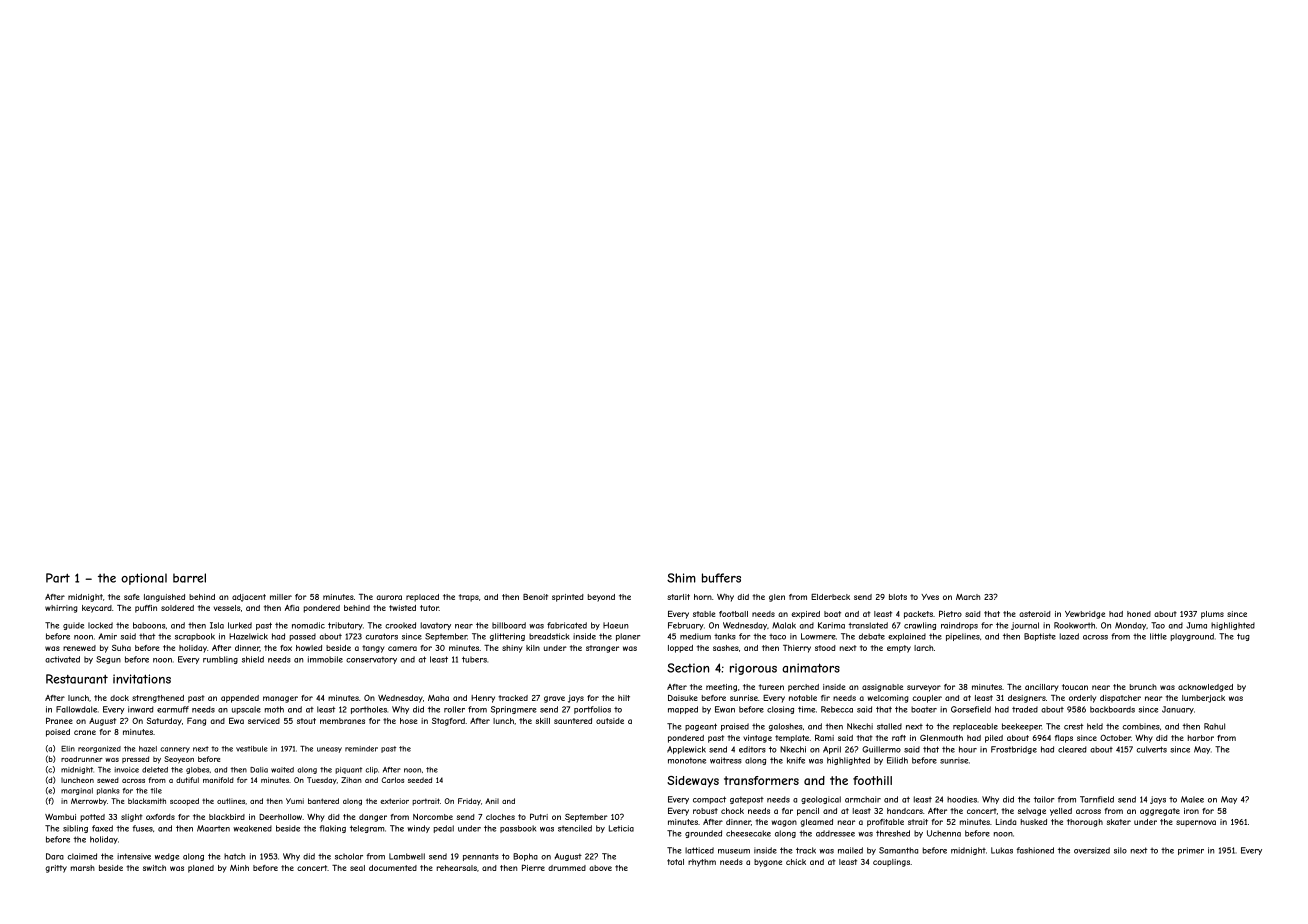  Describe the element at coordinates (1178, 710) in the document. I see `January` at that location.
